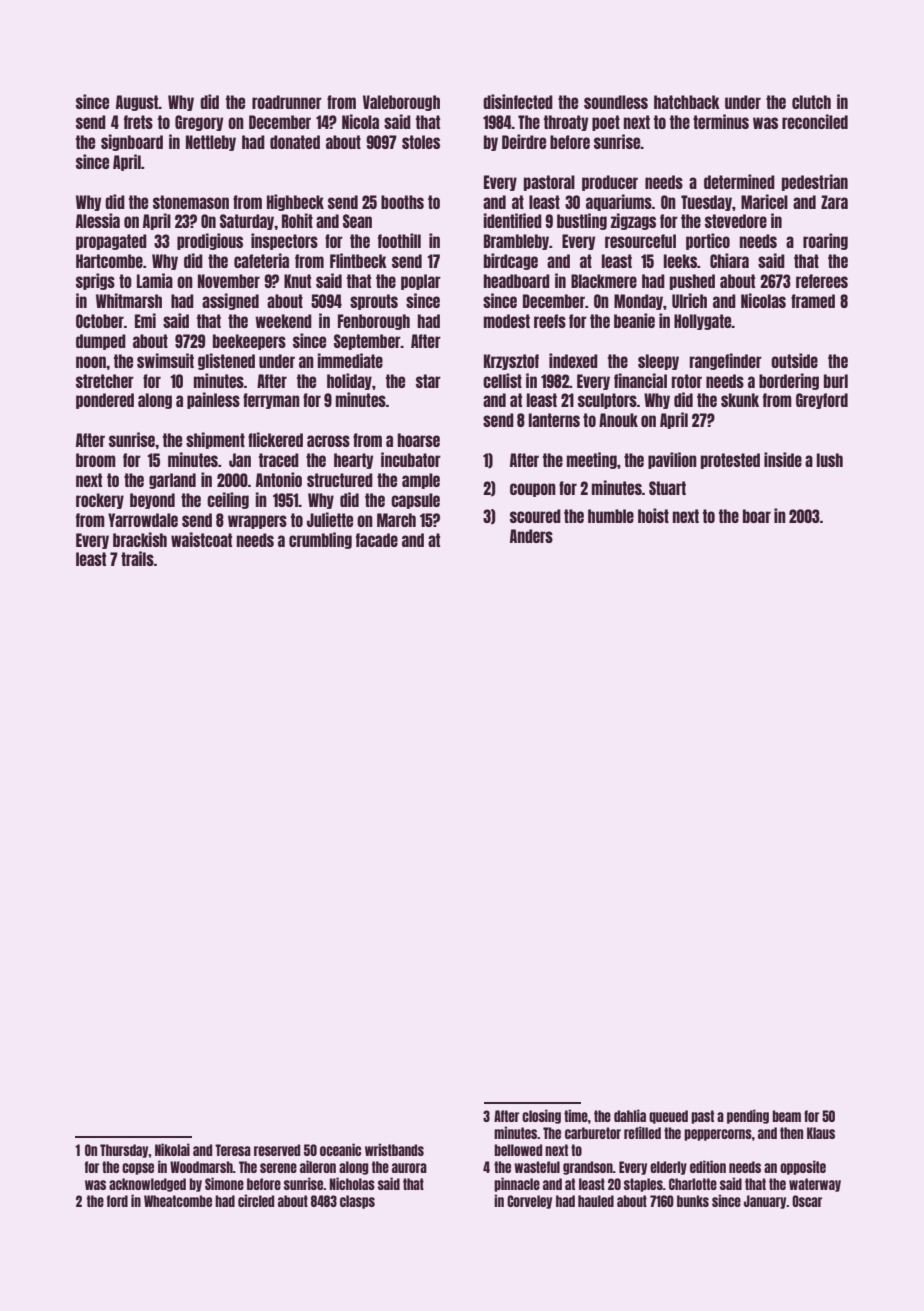  What do you see at coordinates (394, 1149) in the image?
I see `wristbands` at bounding box center [394, 1149].
